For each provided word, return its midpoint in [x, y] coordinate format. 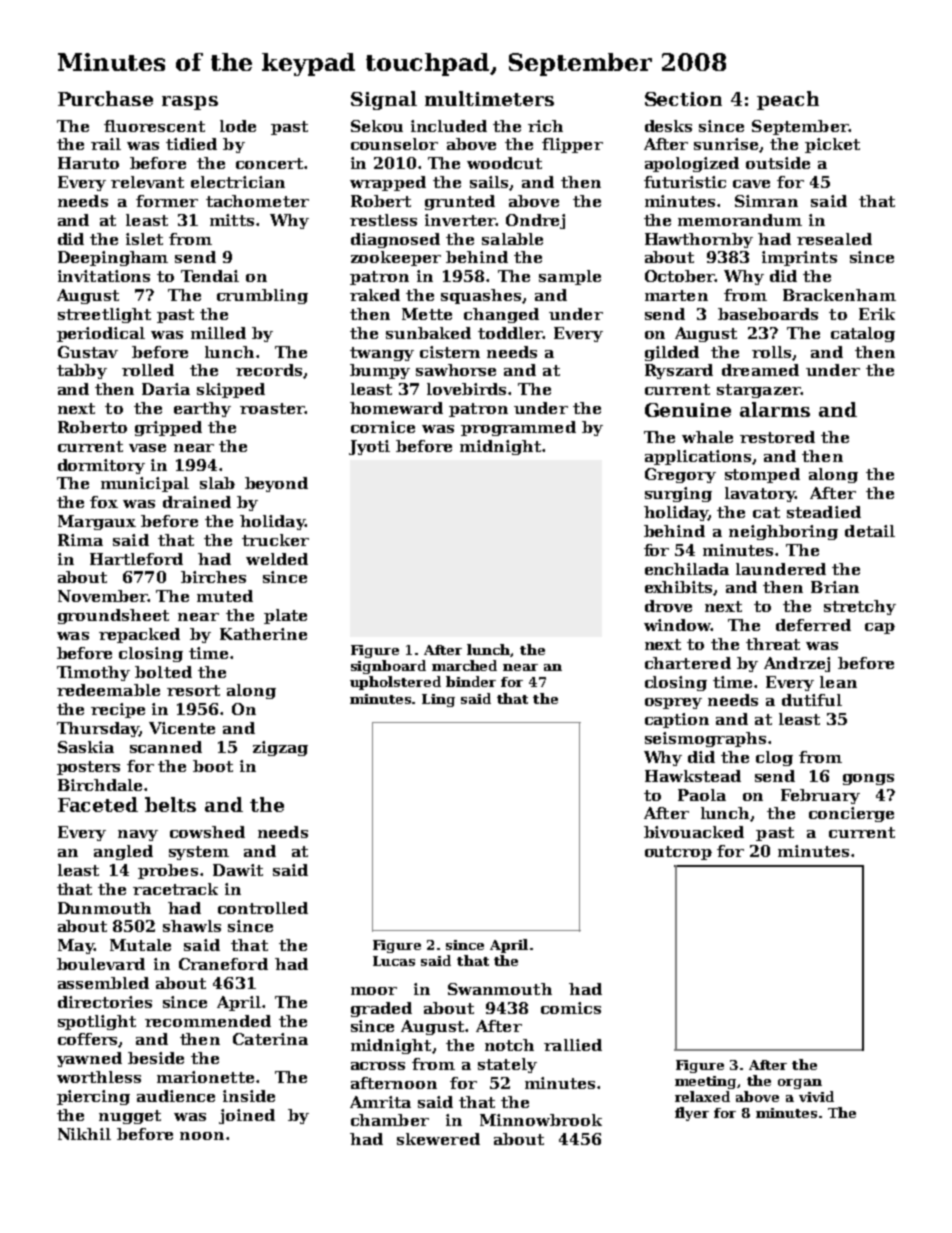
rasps [190, 103]
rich [545, 126]
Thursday [98, 729]
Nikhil [84, 1134]
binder [471, 681]
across [378, 1066]
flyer [692, 1114]
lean [838, 682]
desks [668, 126]
